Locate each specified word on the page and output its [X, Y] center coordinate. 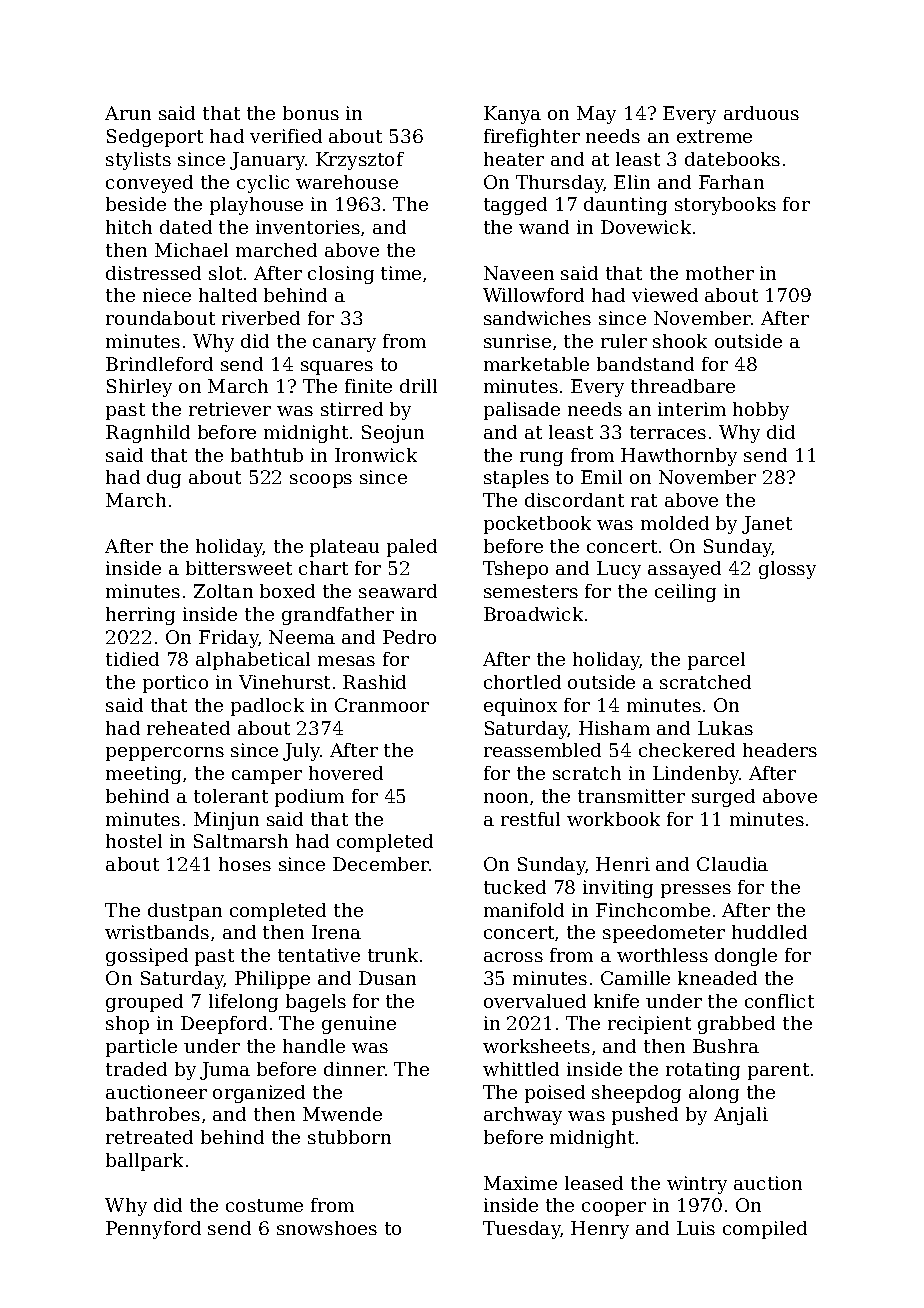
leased [594, 1183]
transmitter [631, 796]
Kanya [512, 115]
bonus [311, 113]
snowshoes [327, 1228]
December [381, 864]
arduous [761, 113]
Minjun [226, 821]
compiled [765, 1230]
